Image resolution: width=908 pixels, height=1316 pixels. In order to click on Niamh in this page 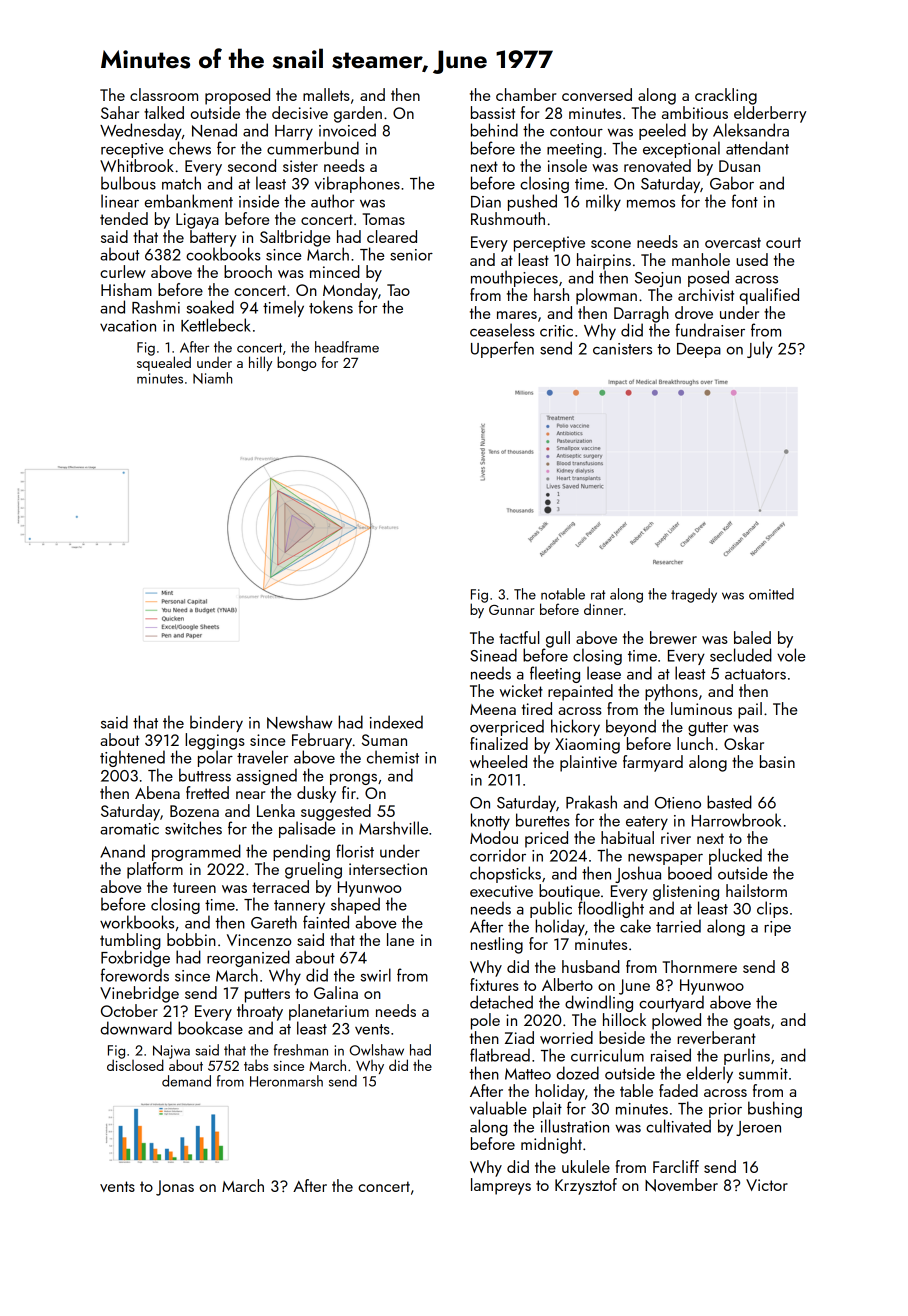, I will do `click(212, 378)`.
